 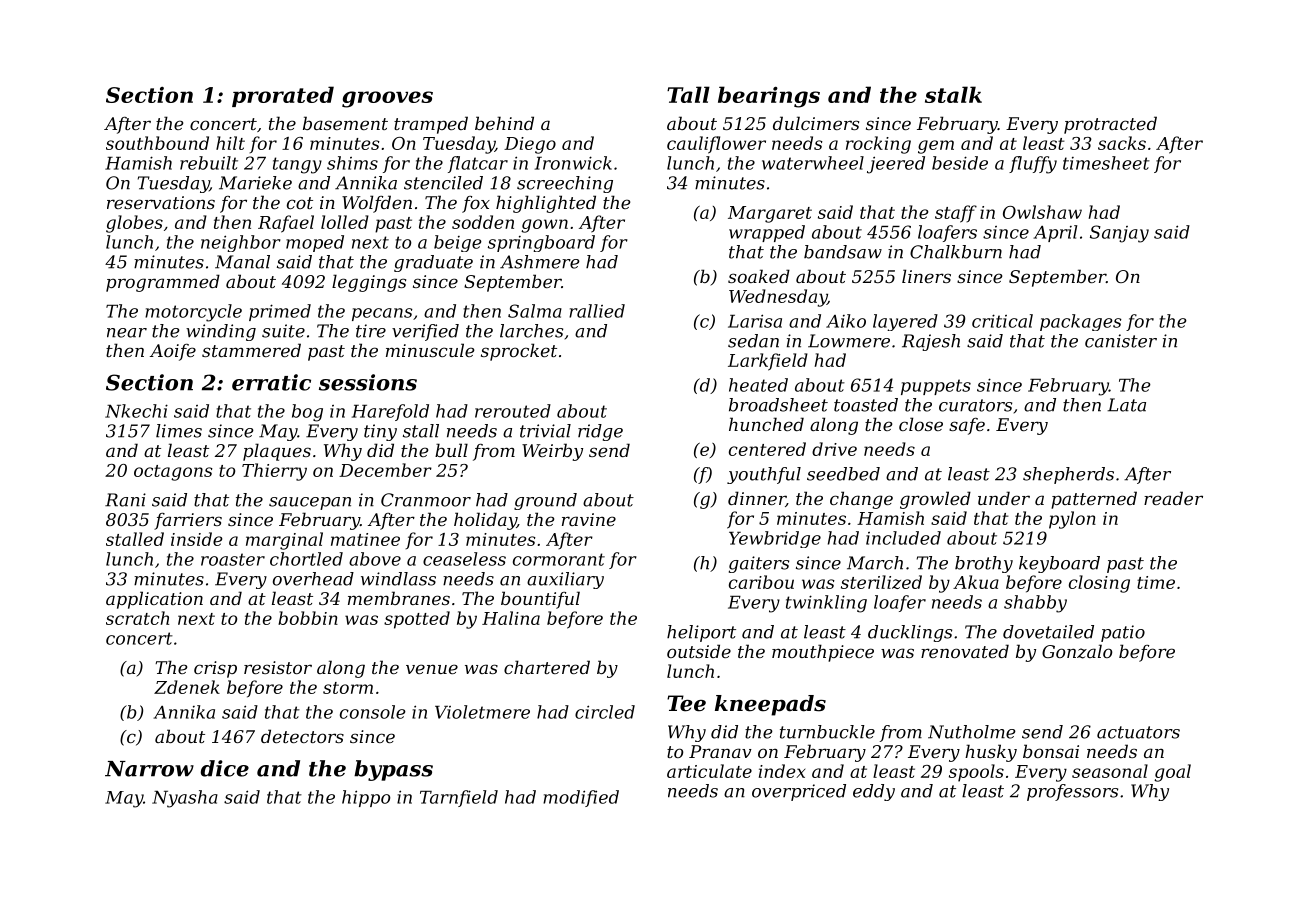 I want to click on overpriced, so click(x=799, y=792).
